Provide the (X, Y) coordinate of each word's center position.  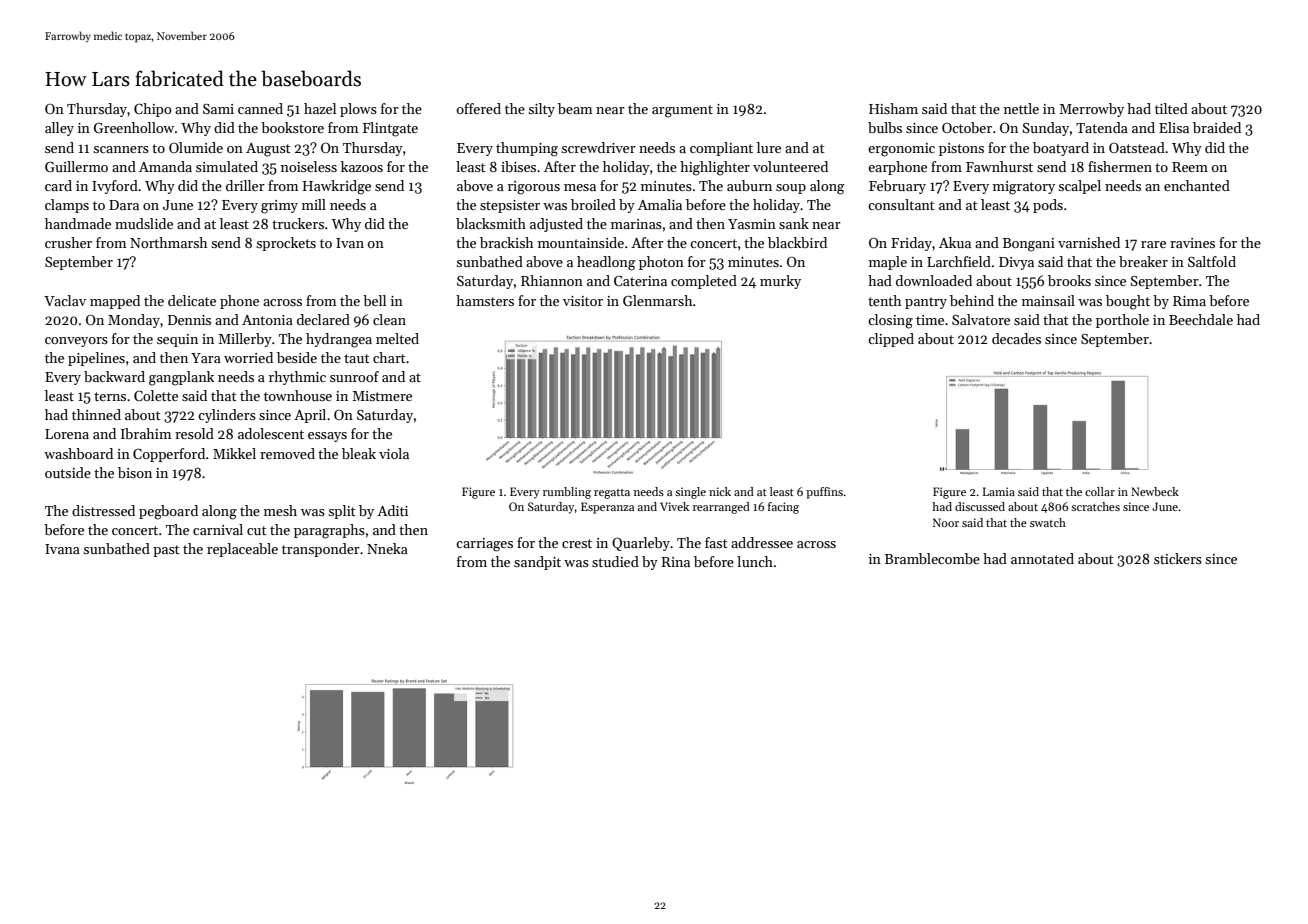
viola (394, 453)
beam (575, 108)
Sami (218, 109)
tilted (1171, 108)
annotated (1042, 558)
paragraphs (329, 531)
